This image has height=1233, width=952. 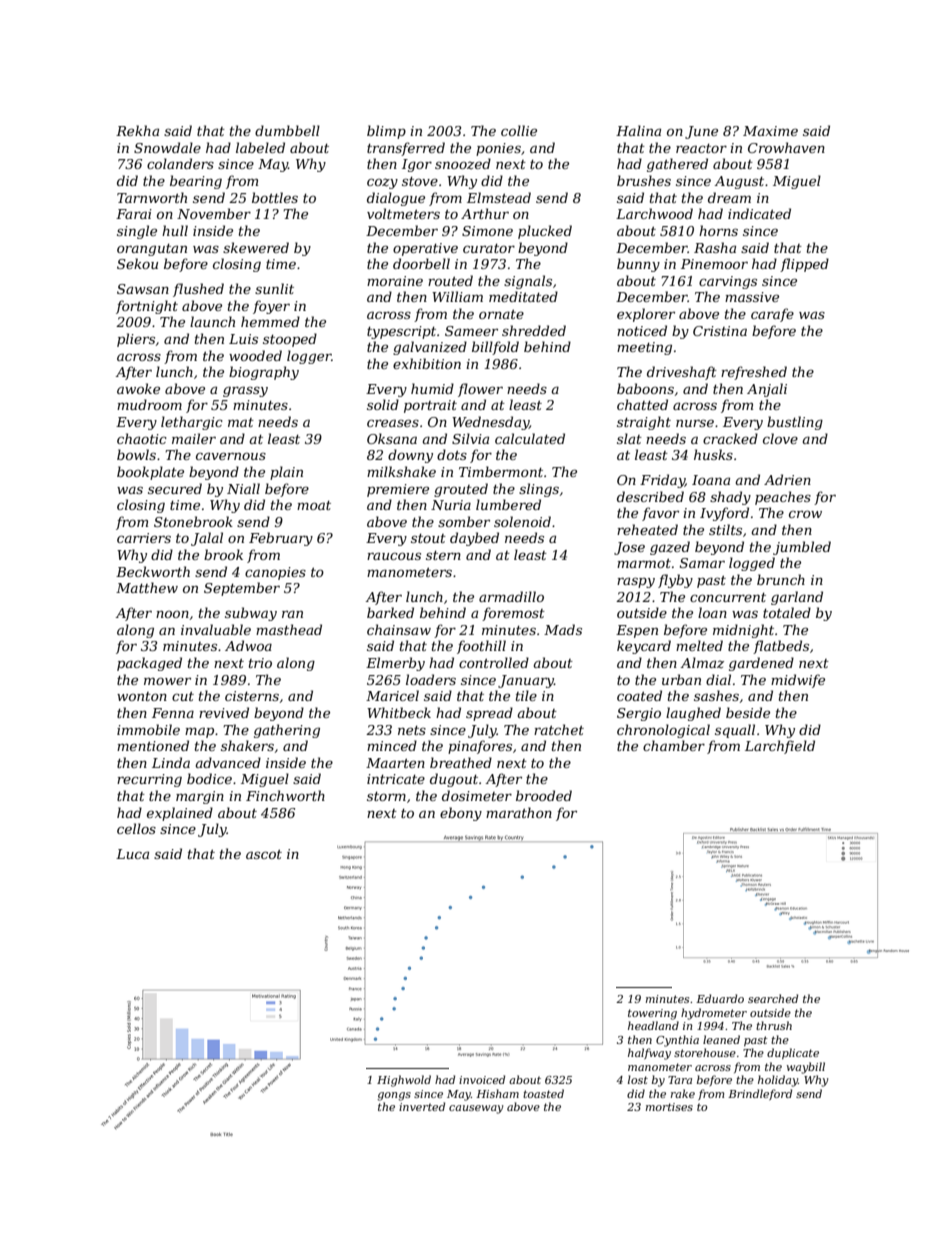 I want to click on downy, so click(x=410, y=456).
